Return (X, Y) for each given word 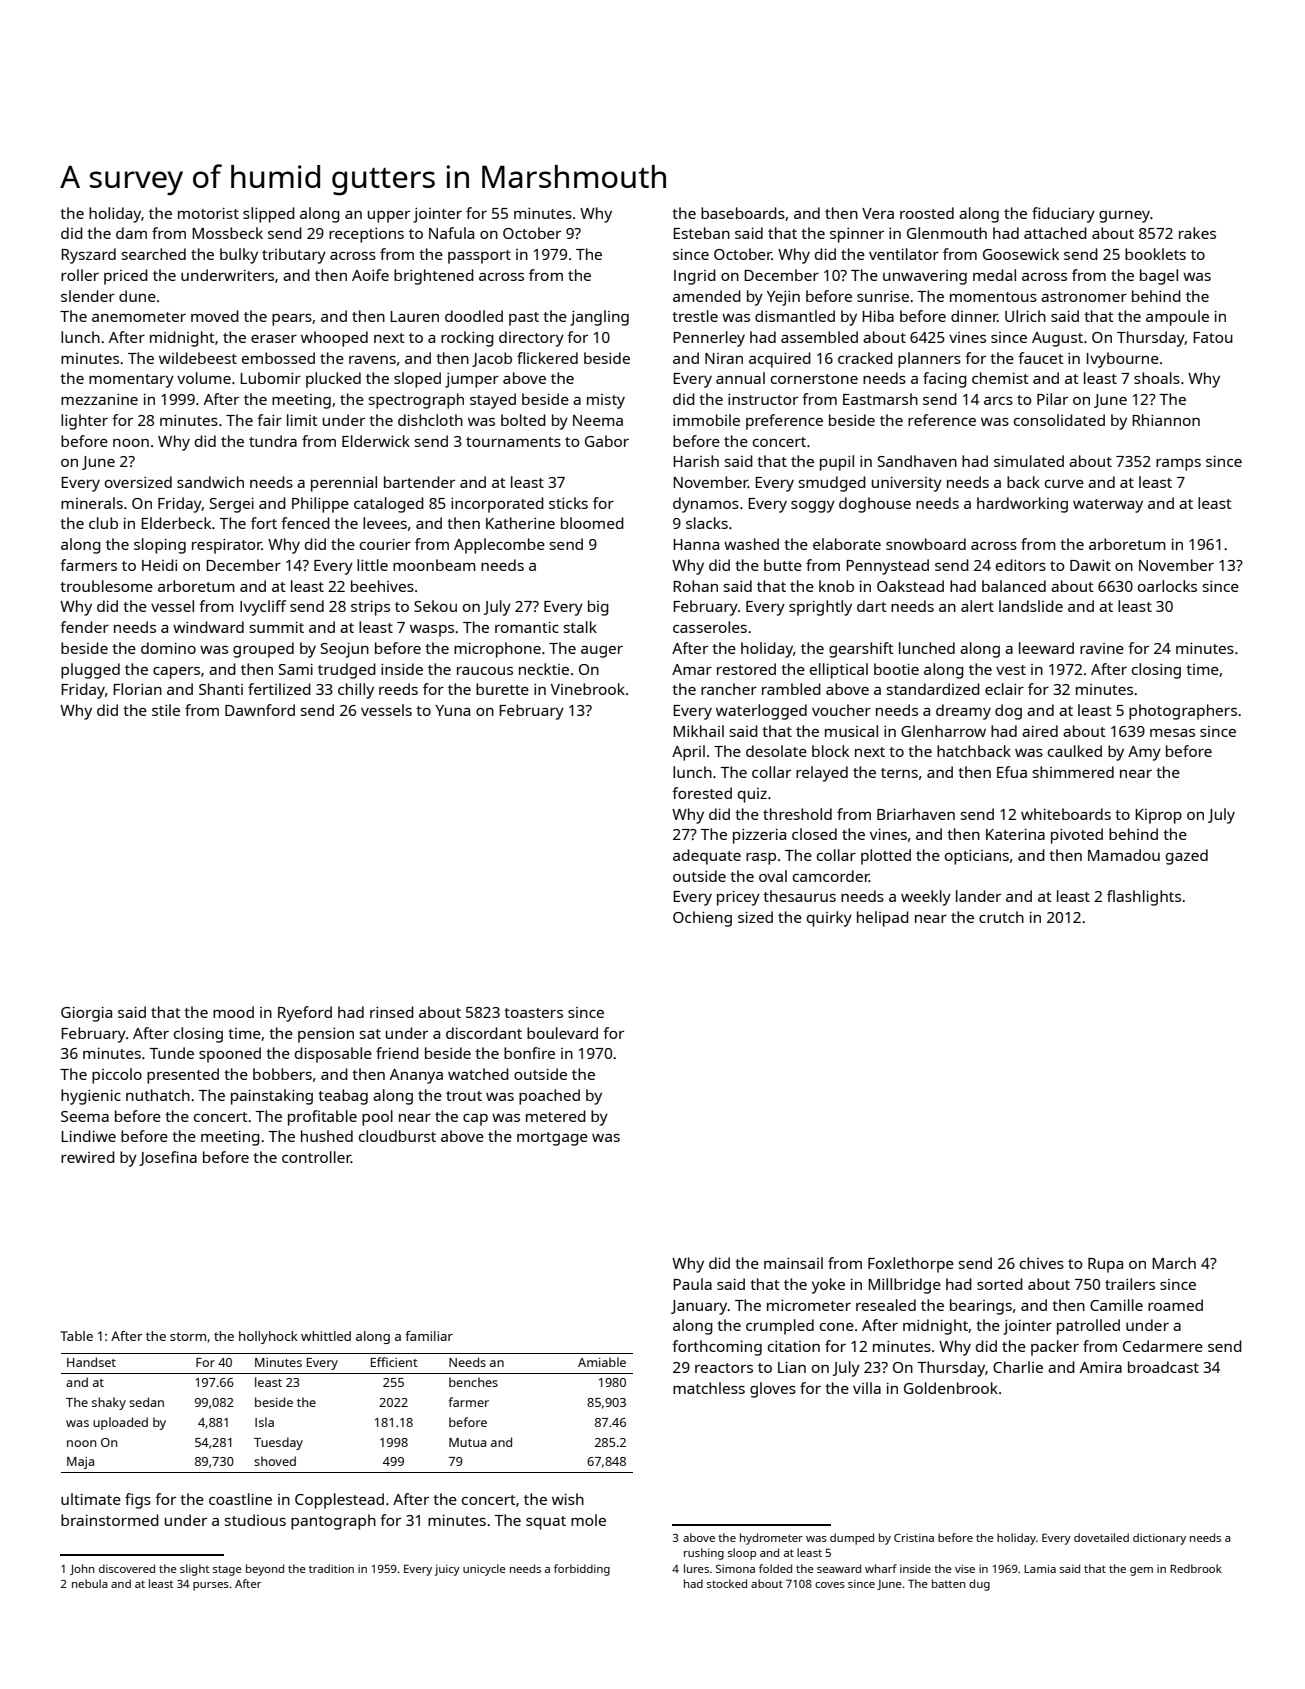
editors (1021, 565)
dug (979, 1585)
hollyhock (268, 1337)
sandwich (210, 482)
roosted (927, 213)
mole (588, 1520)
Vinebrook (588, 689)
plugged (90, 671)
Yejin (783, 298)
